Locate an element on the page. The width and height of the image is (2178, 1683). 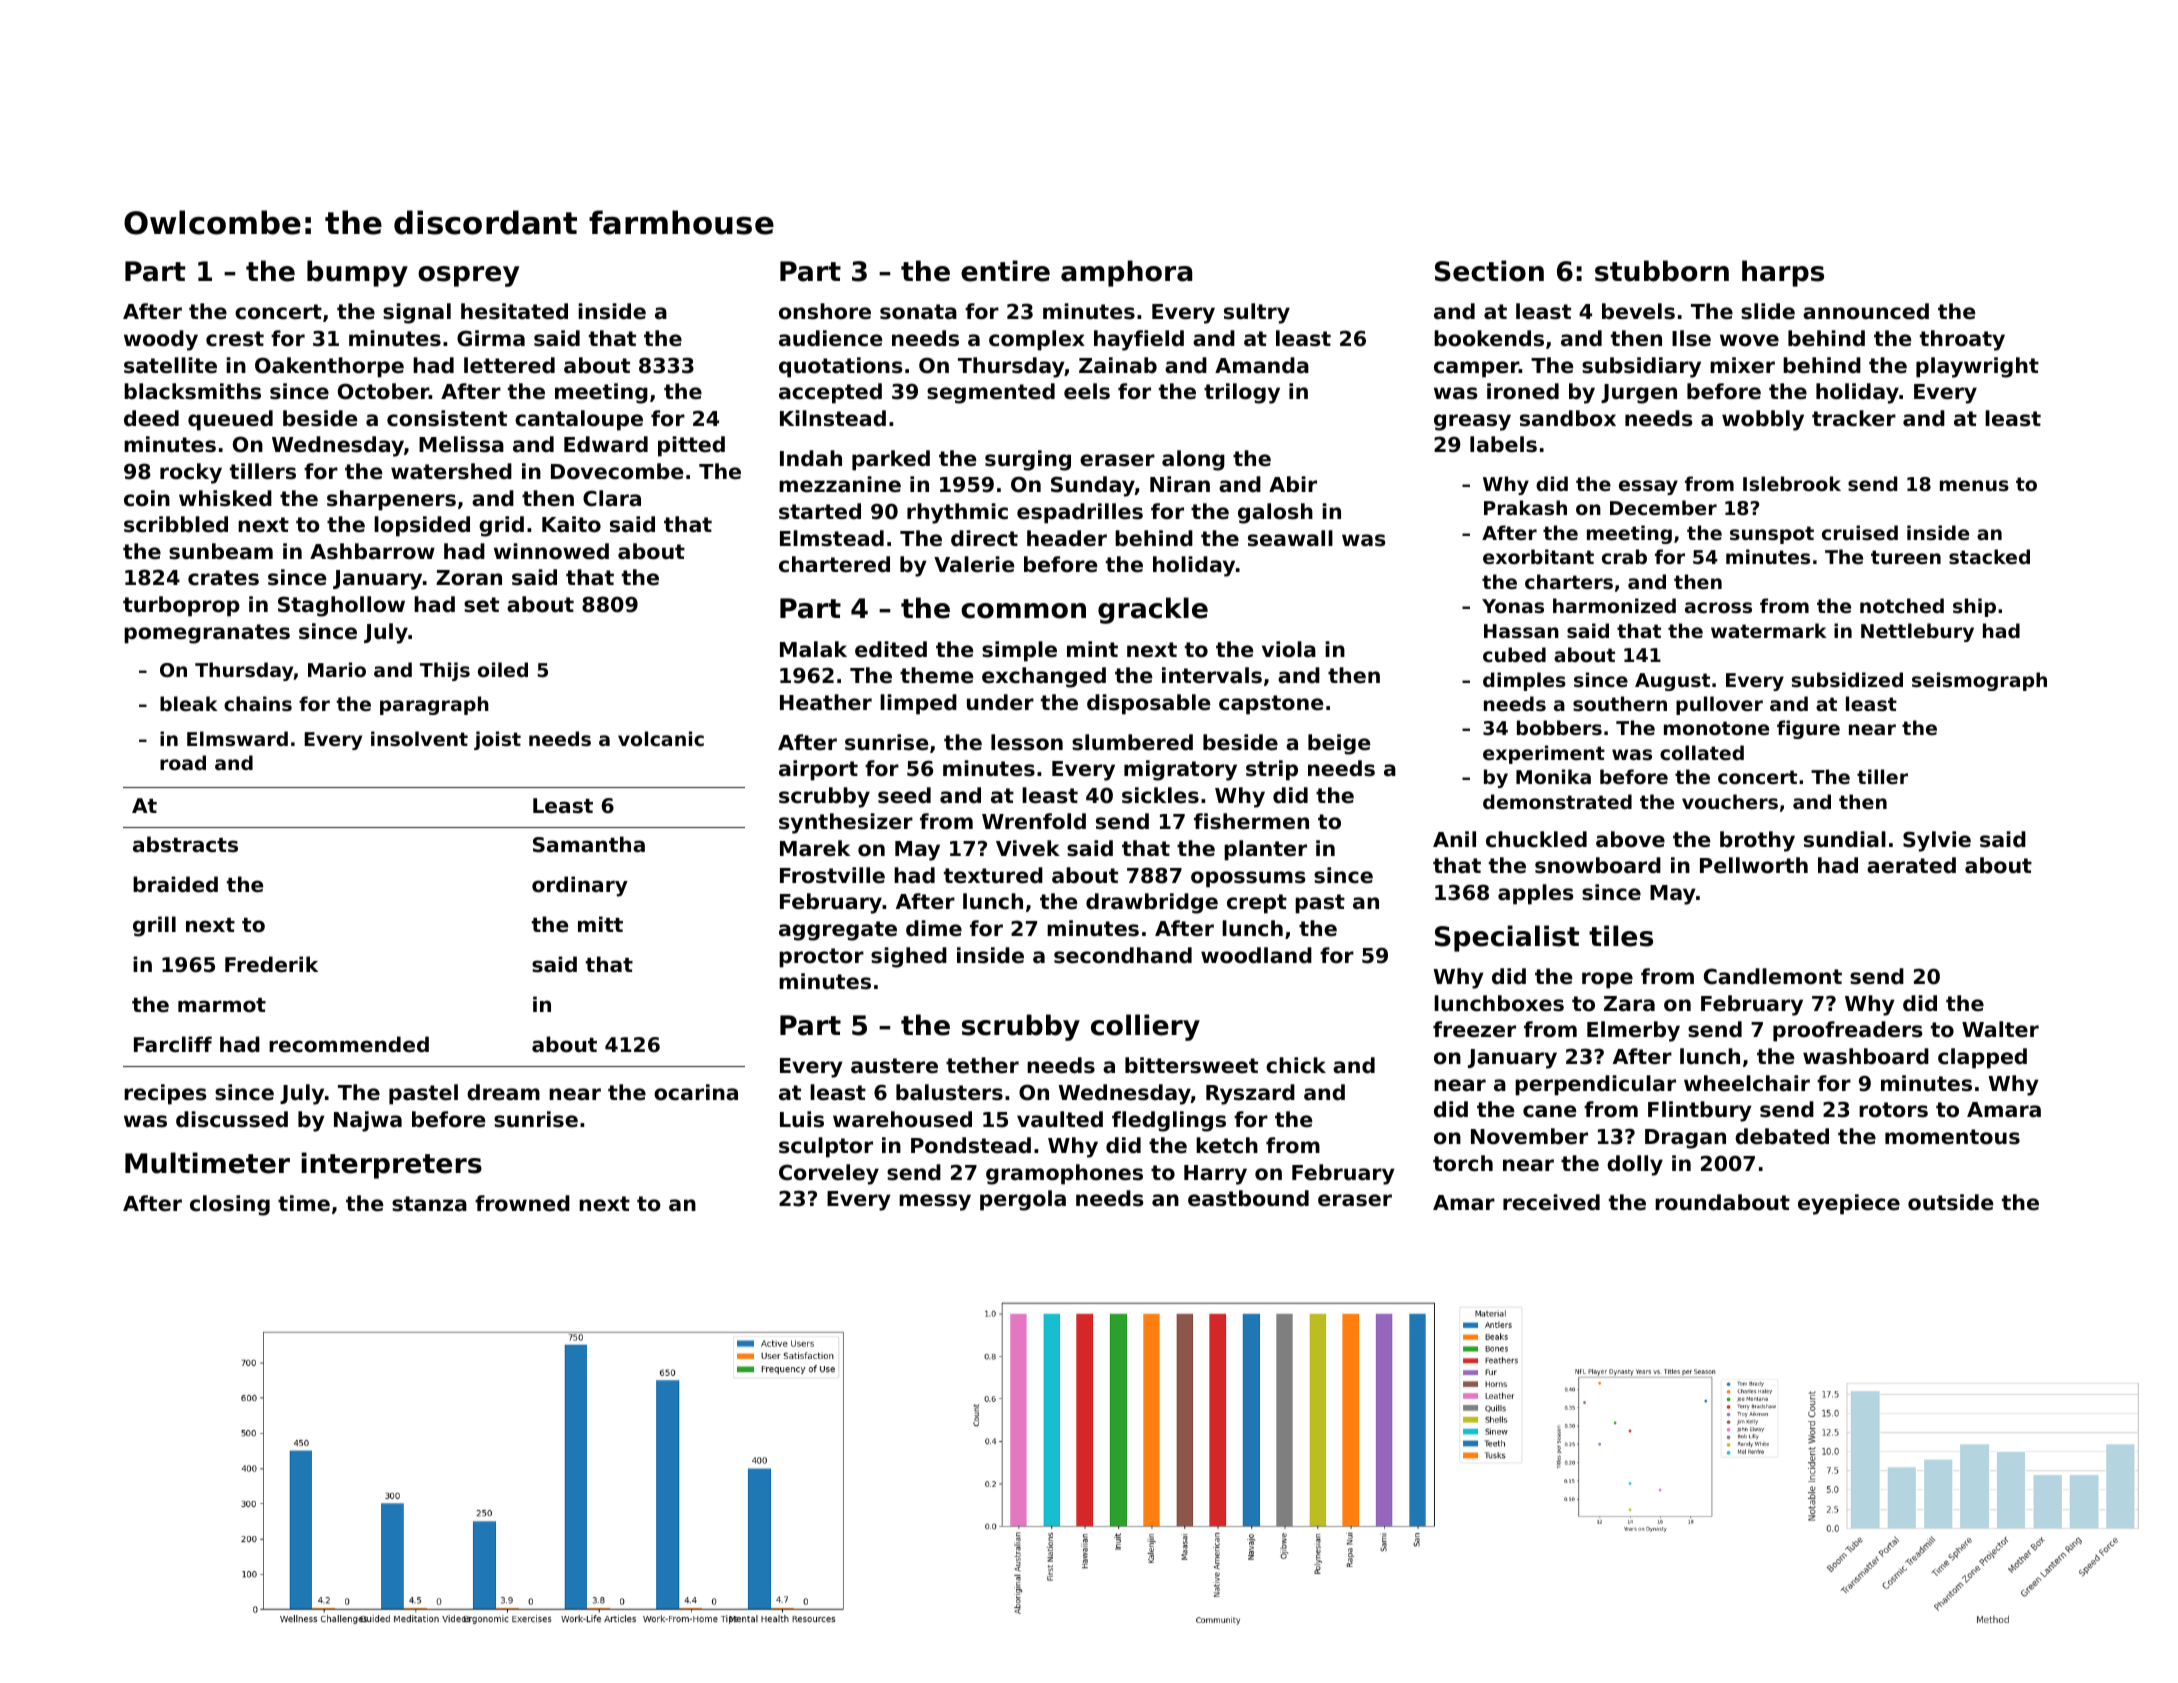
Walter is located at coordinates (2000, 1029).
